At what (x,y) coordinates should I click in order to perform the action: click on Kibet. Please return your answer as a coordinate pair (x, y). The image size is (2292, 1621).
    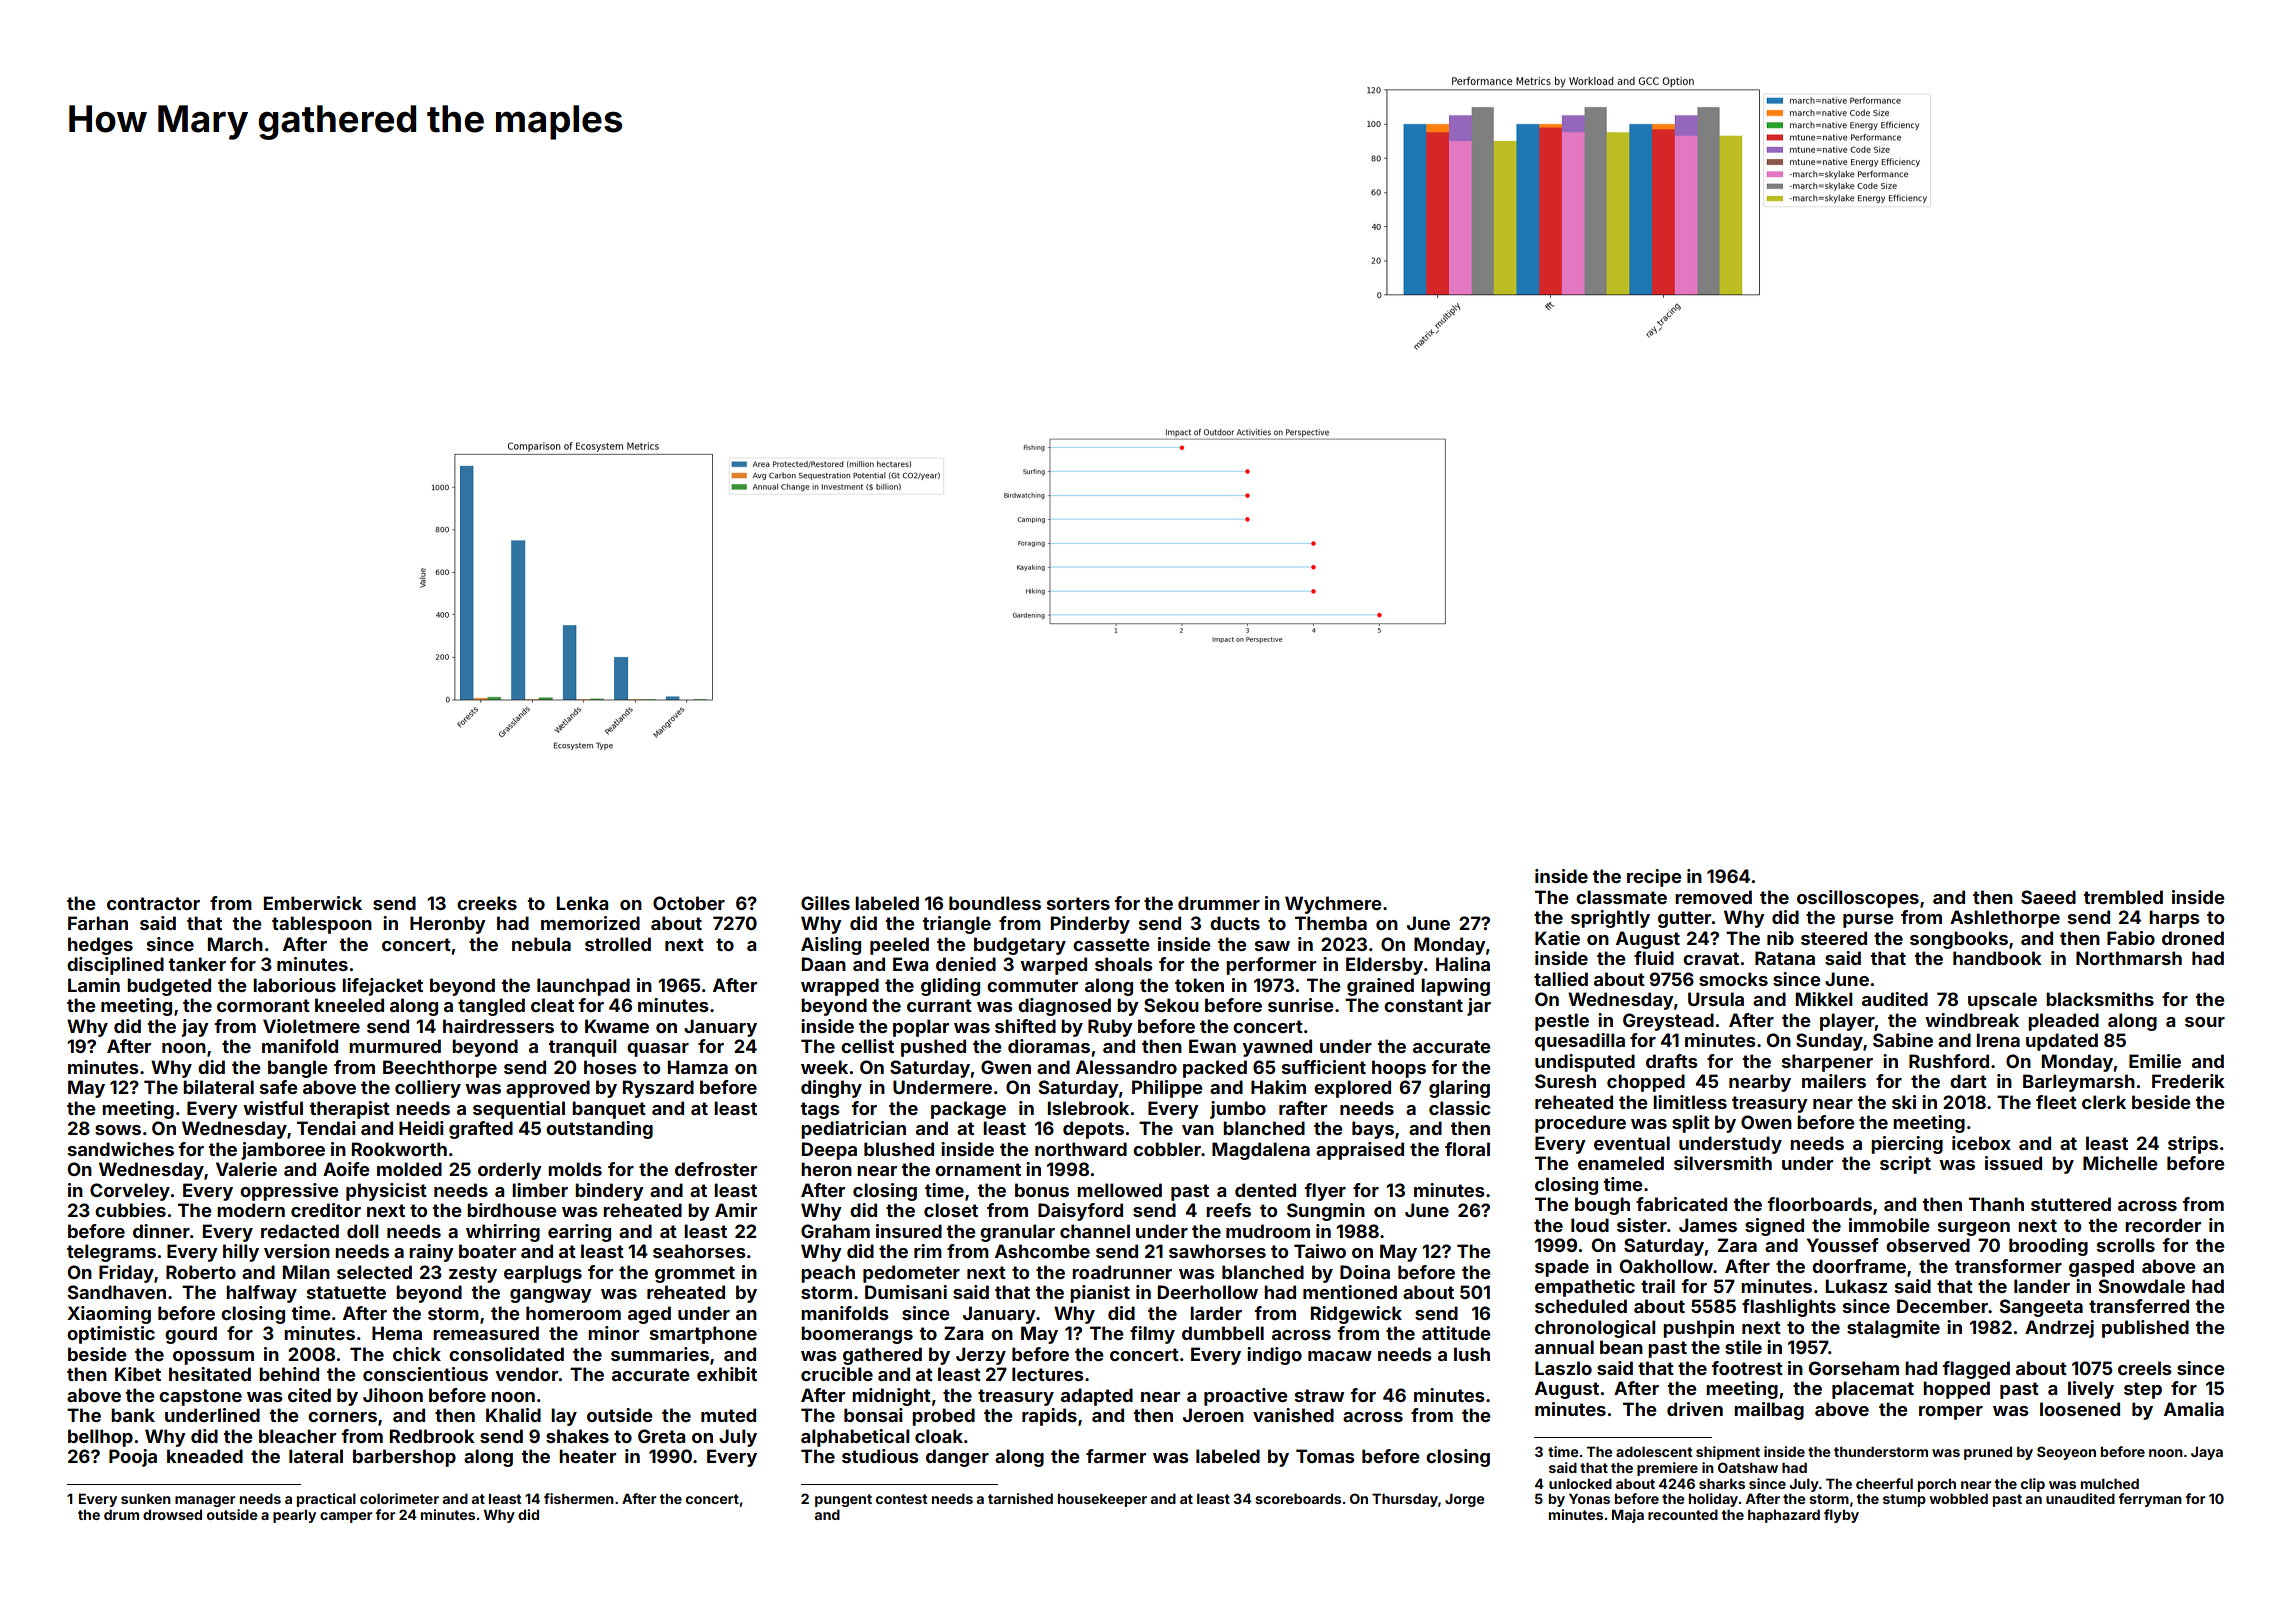
    Looking at the image, I should click on (138, 1374).
